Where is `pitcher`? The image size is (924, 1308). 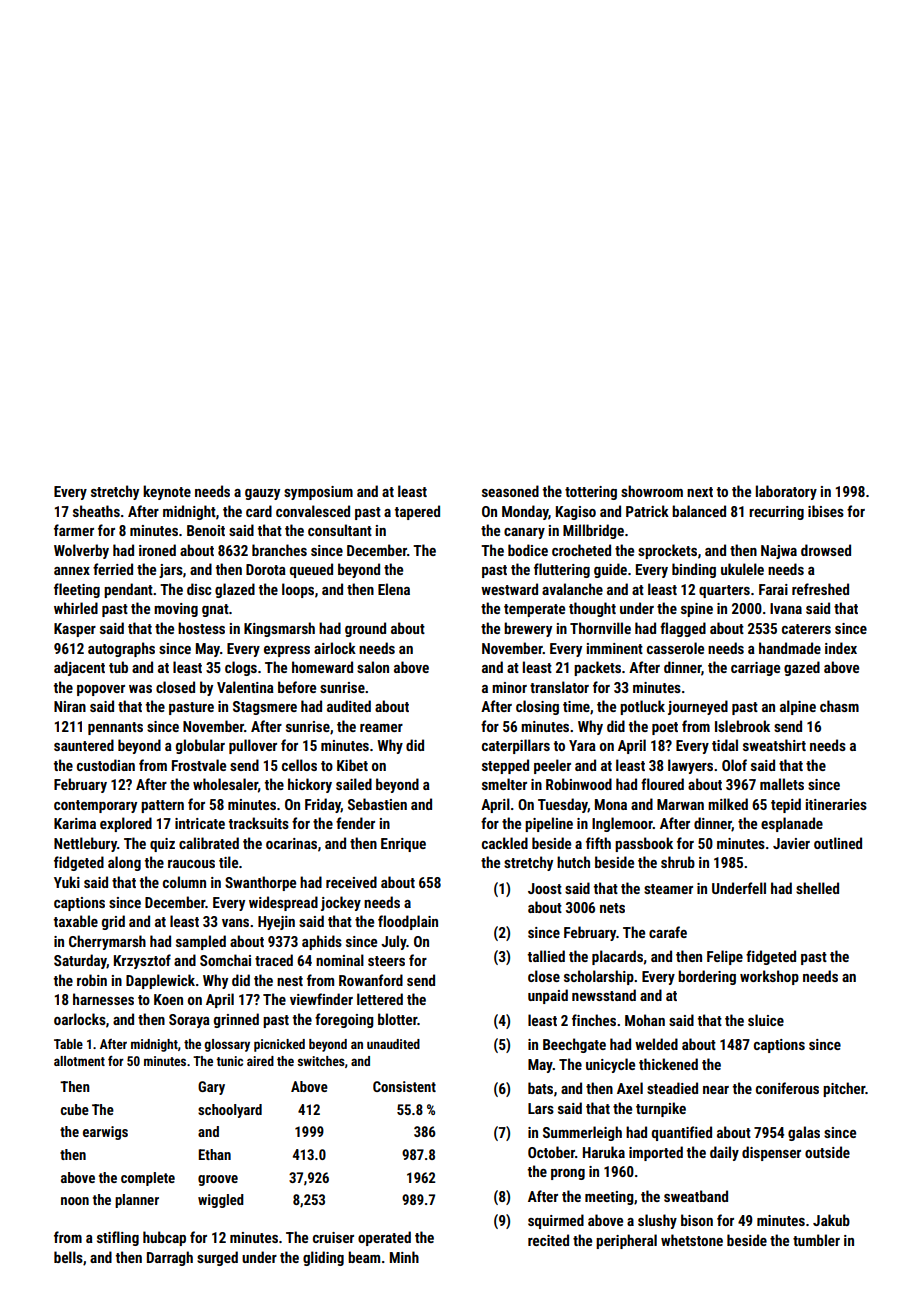
pitcher is located at coordinates (844, 1089).
